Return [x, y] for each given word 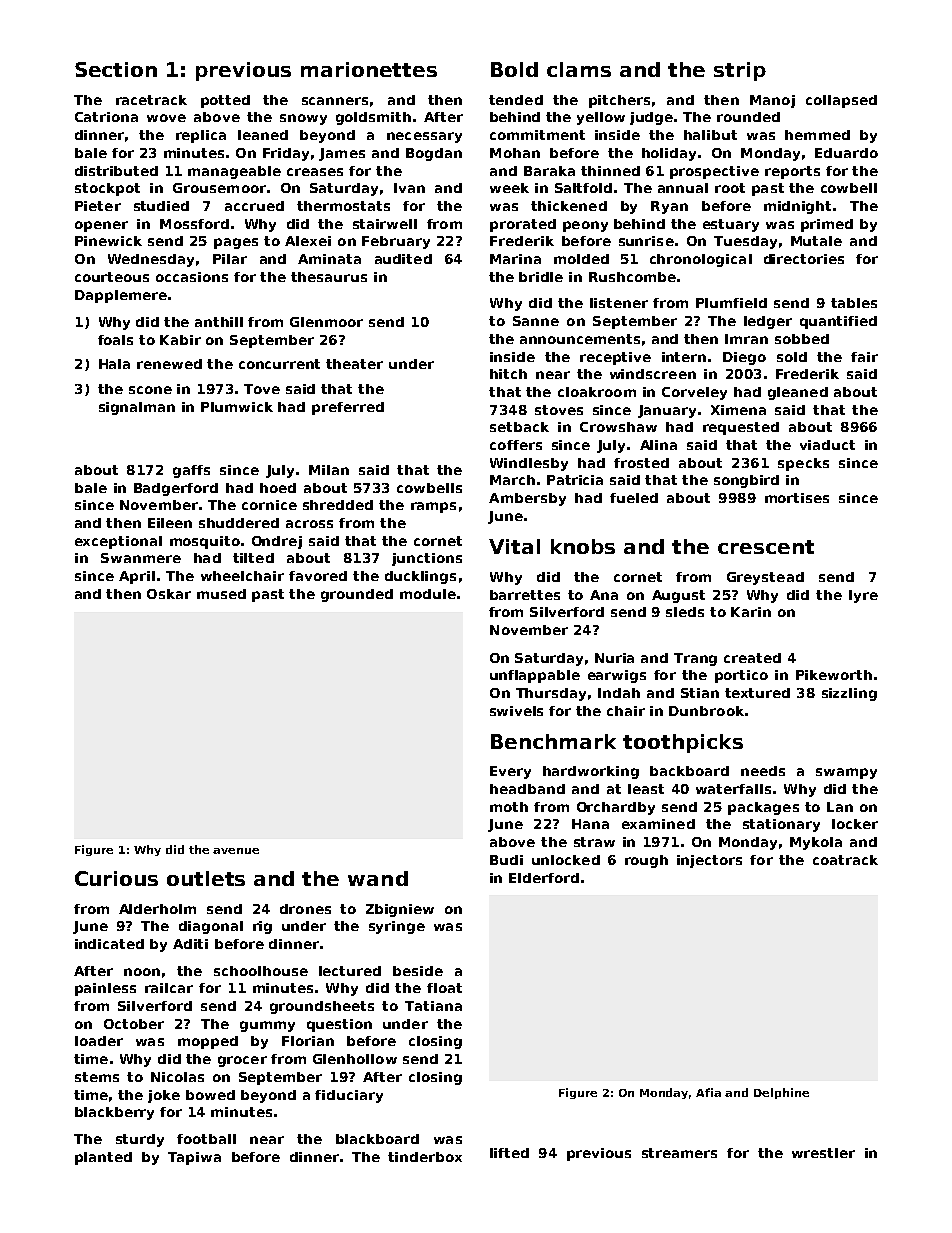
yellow [601, 118]
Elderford [544, 878]
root [730, 188]
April [137, 577]
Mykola [816, 843]
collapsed [841, 101]
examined [658, 824]
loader [99, 1041]
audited [403, 259]
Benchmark [553, 741]
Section [116, 69]
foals [115, 340]
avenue [236, 851]
